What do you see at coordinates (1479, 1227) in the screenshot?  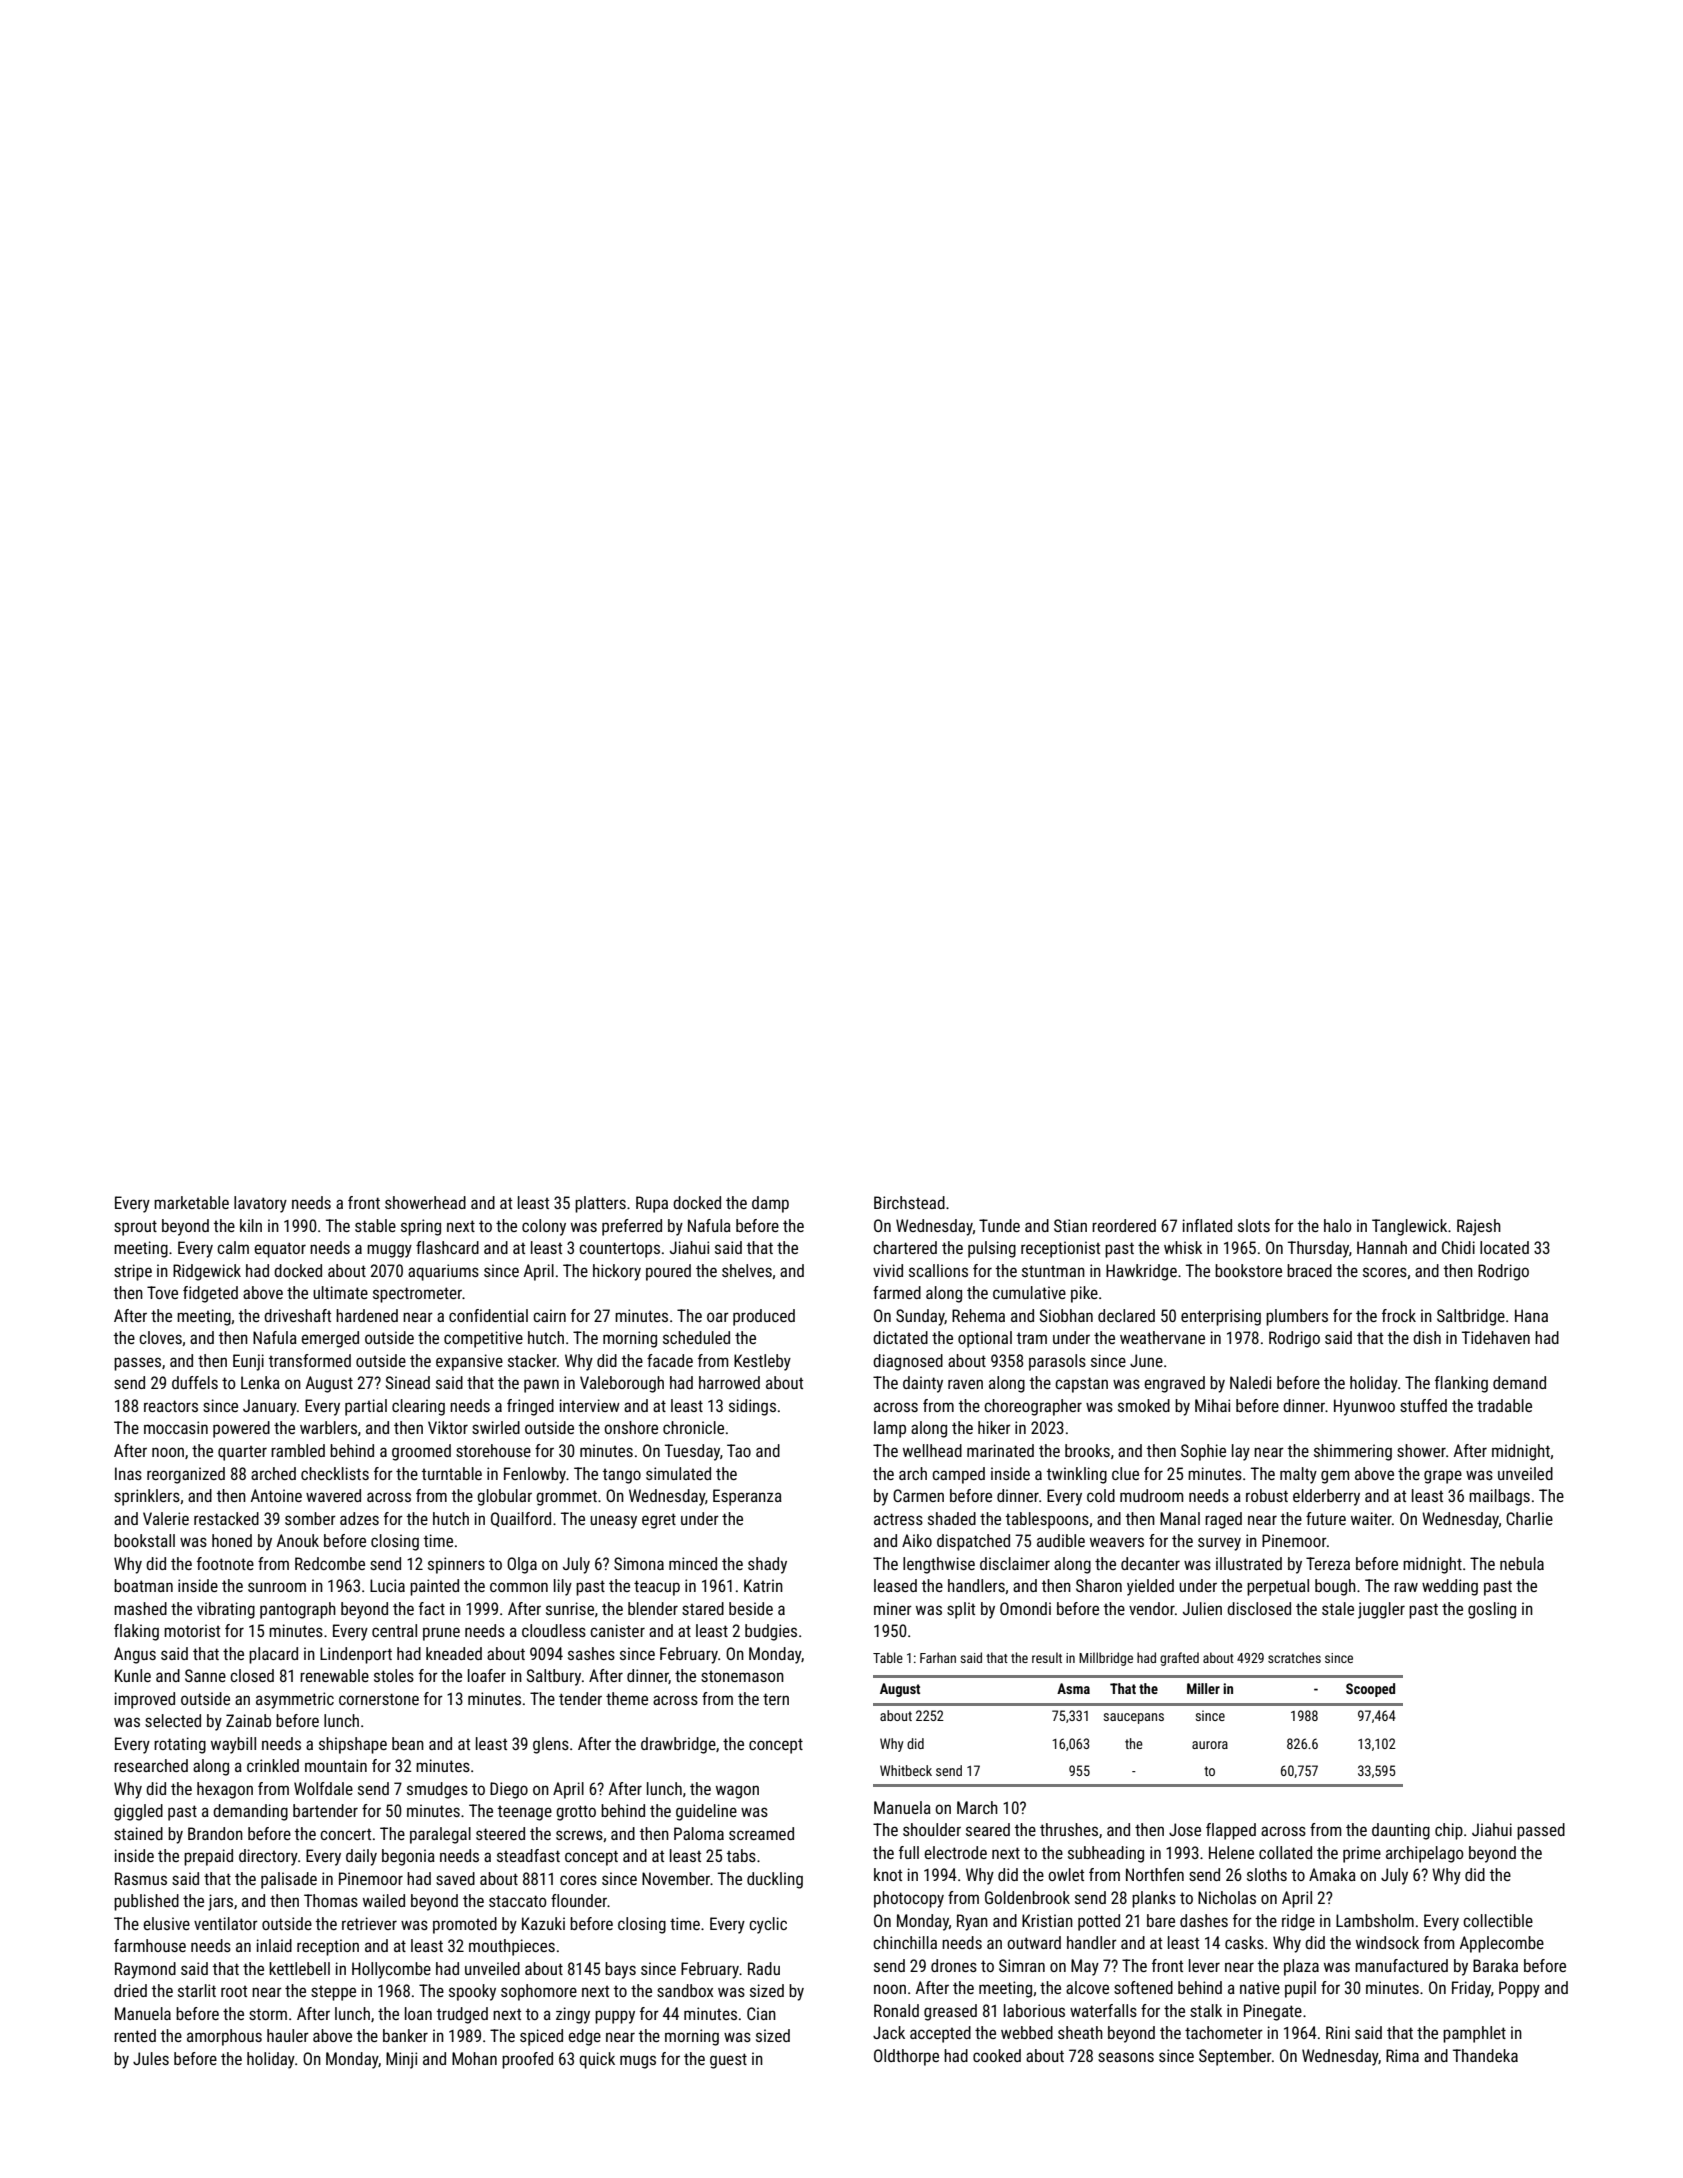 I see `Rajesh` at bounding box center [1479, 1227].
